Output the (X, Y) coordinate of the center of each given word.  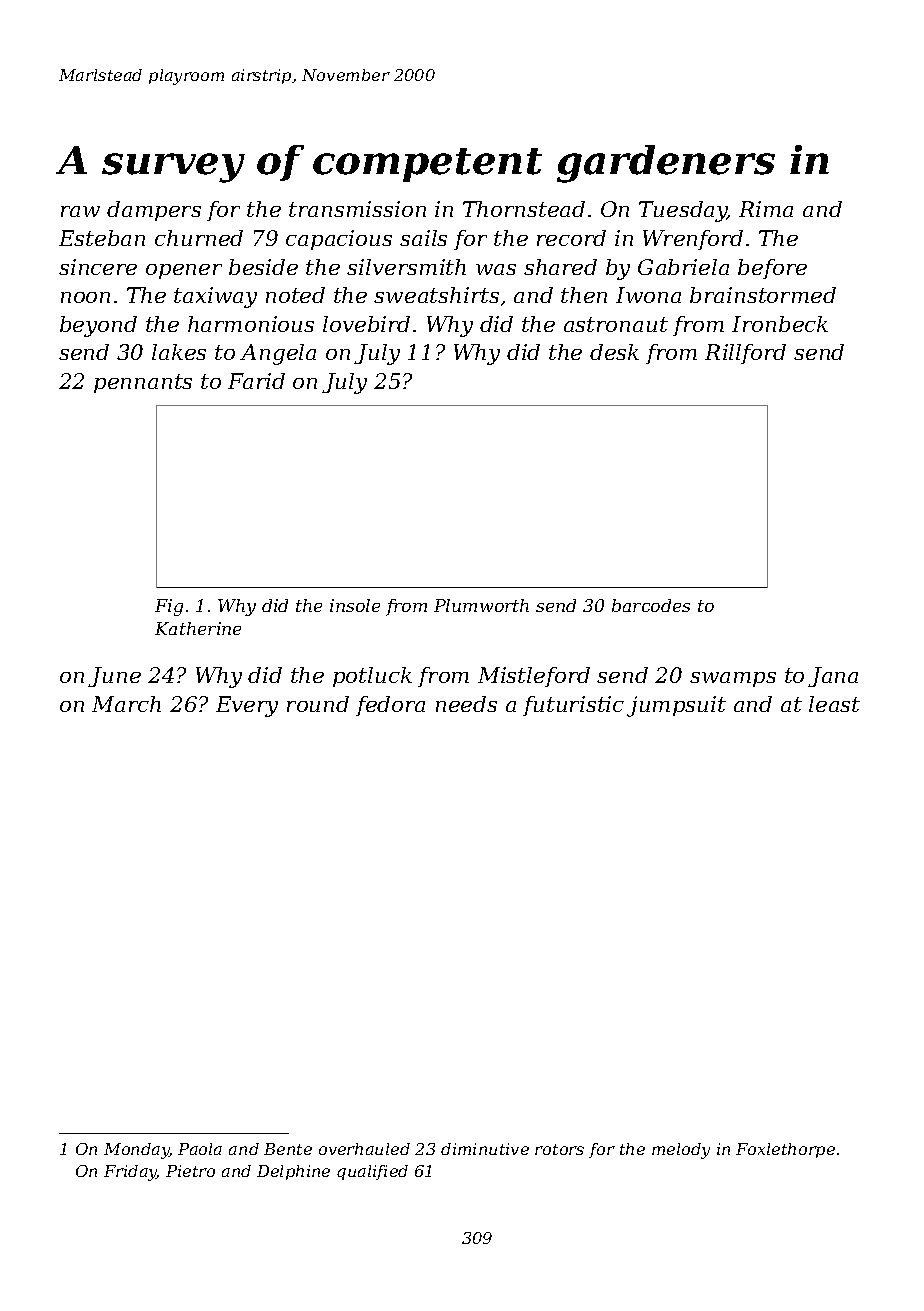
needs (466, 704)
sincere (98, 267)
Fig (169, 607)
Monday (137, 1151)
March (126, 704)
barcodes (651, 605)
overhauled (364, 1149)
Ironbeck (780, 324)
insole (355, 605)
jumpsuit (676, 706)
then (584, 295)
